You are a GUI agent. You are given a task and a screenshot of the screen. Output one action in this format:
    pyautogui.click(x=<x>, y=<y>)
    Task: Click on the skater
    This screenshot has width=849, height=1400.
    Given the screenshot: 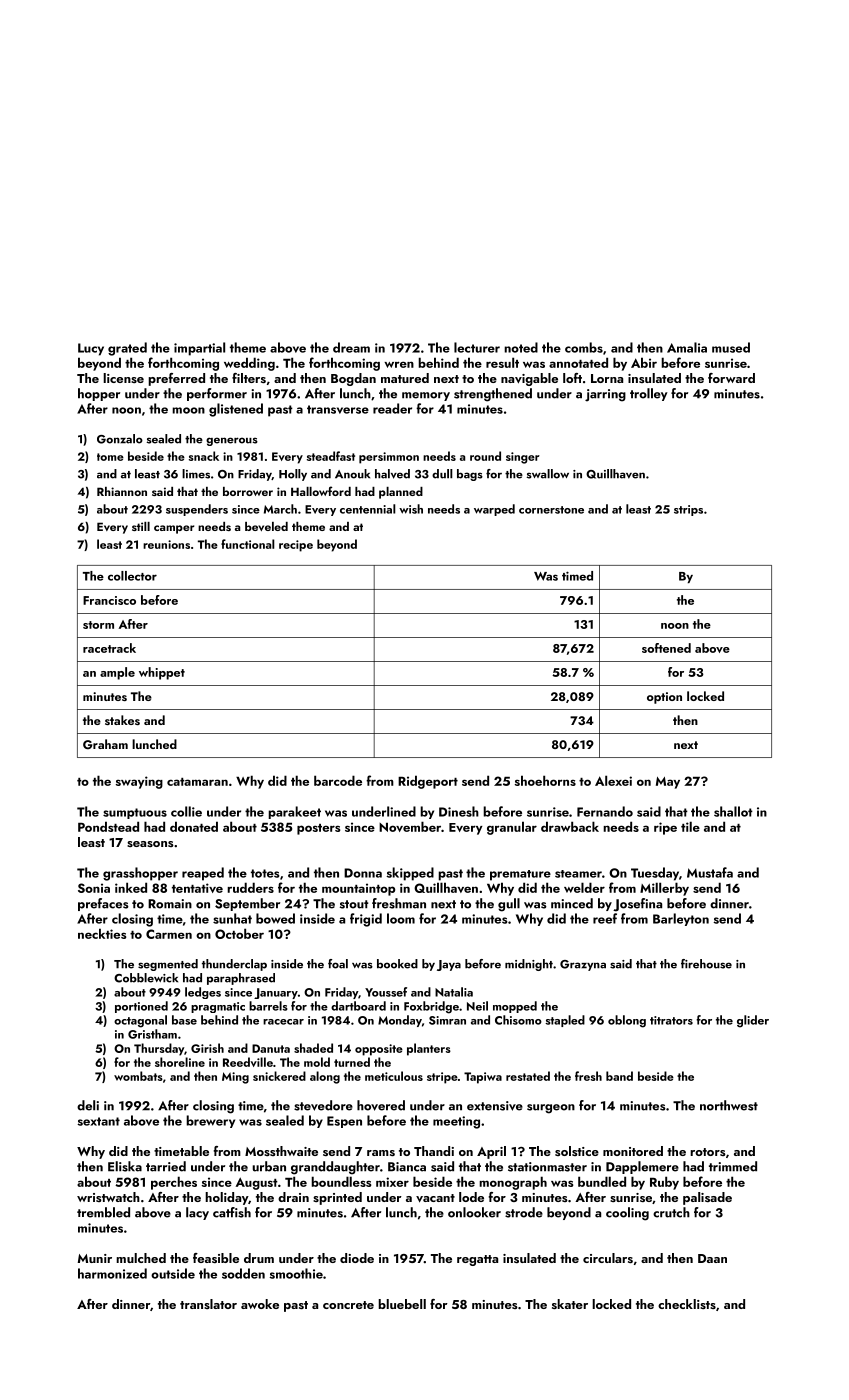 What is the action you would take?
    pyautogui.click(x=570, y=1304)
